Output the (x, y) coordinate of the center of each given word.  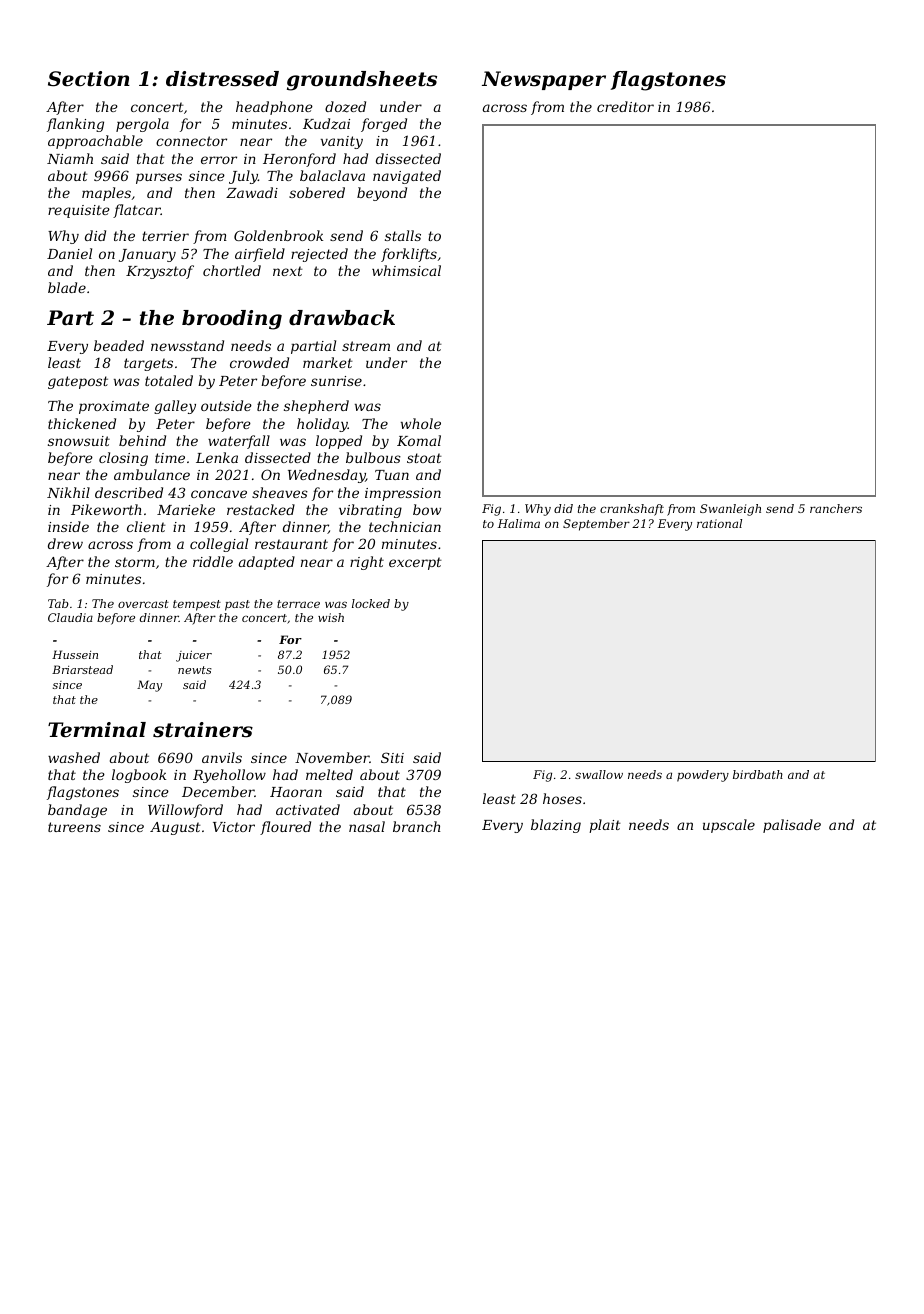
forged (384, 125)
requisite (79, 211)
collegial (219, 545)
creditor (625, 106)
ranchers (836, 508)
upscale (729, 826)
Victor (234, 827)
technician (405, 526)
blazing (556, 826)
